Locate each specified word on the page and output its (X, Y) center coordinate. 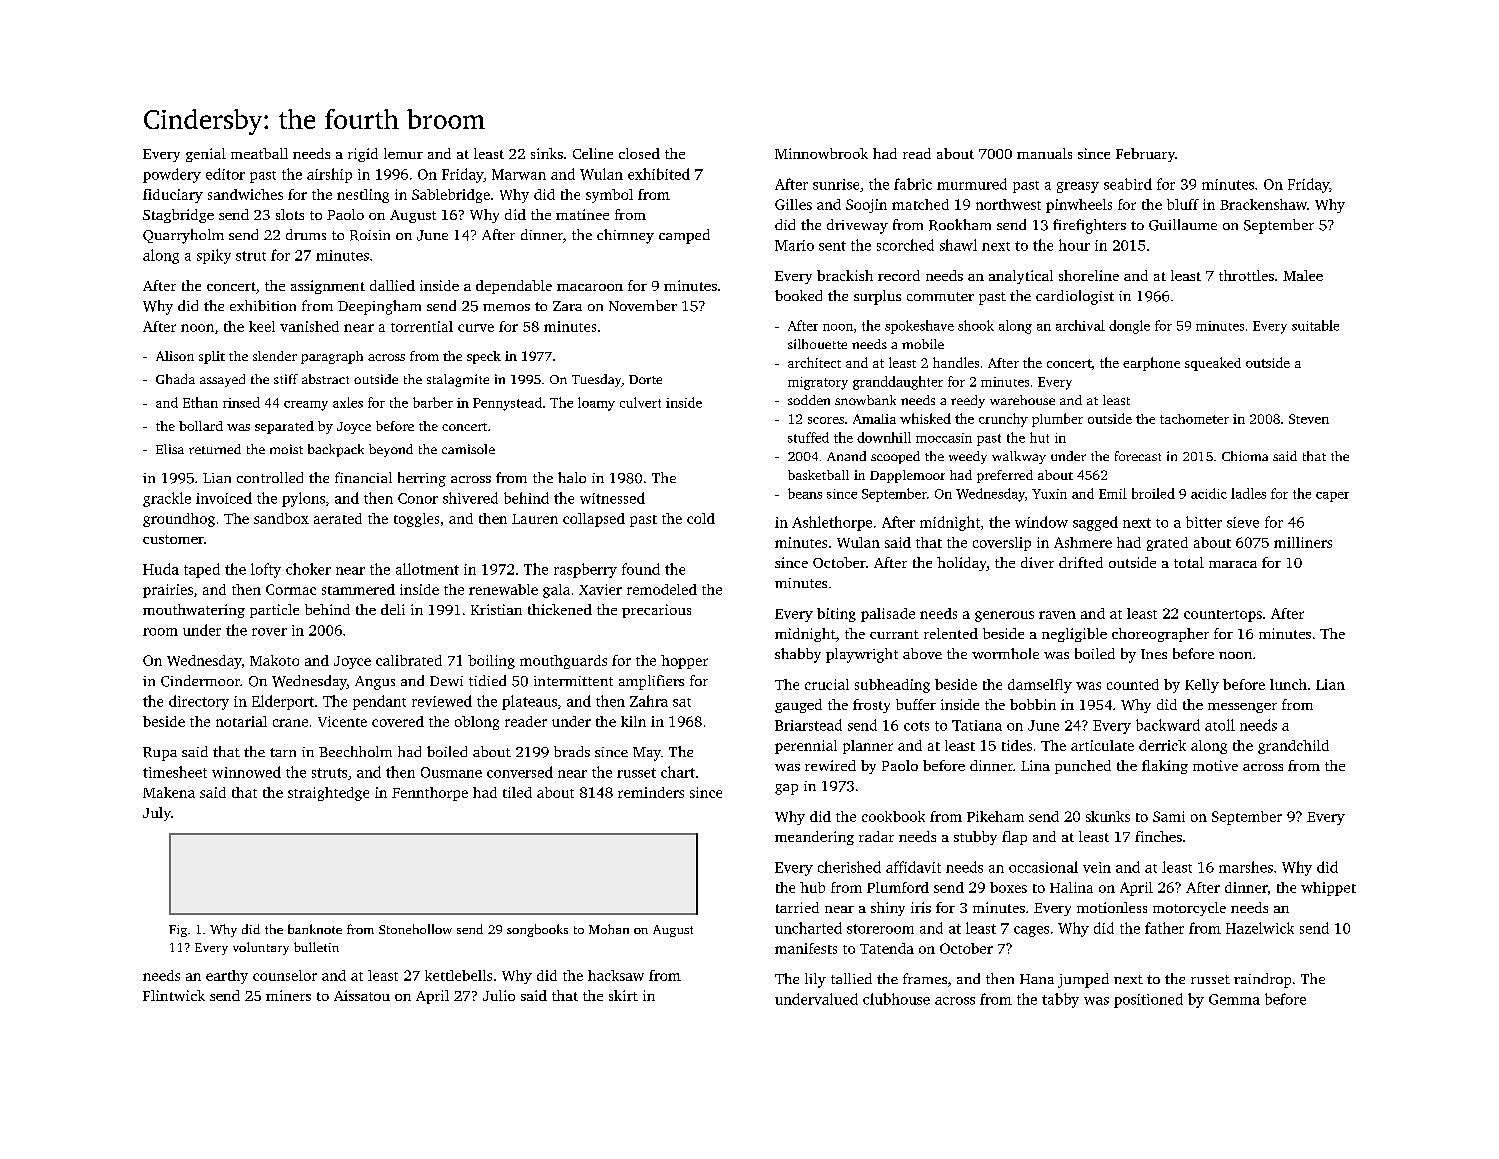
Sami (1169, 816)
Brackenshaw (1263, 204)
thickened (560, 609)
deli (393, 609)
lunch (1288, 684)
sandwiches (245, 194)
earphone (1151, 364)
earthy (227, 977)
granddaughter (898, 383)
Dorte (645, 379)
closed (639, 153)
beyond (391, 450)
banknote (315, 929)
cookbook (893, 816)
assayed (222, 380)
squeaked (1213, 364)
